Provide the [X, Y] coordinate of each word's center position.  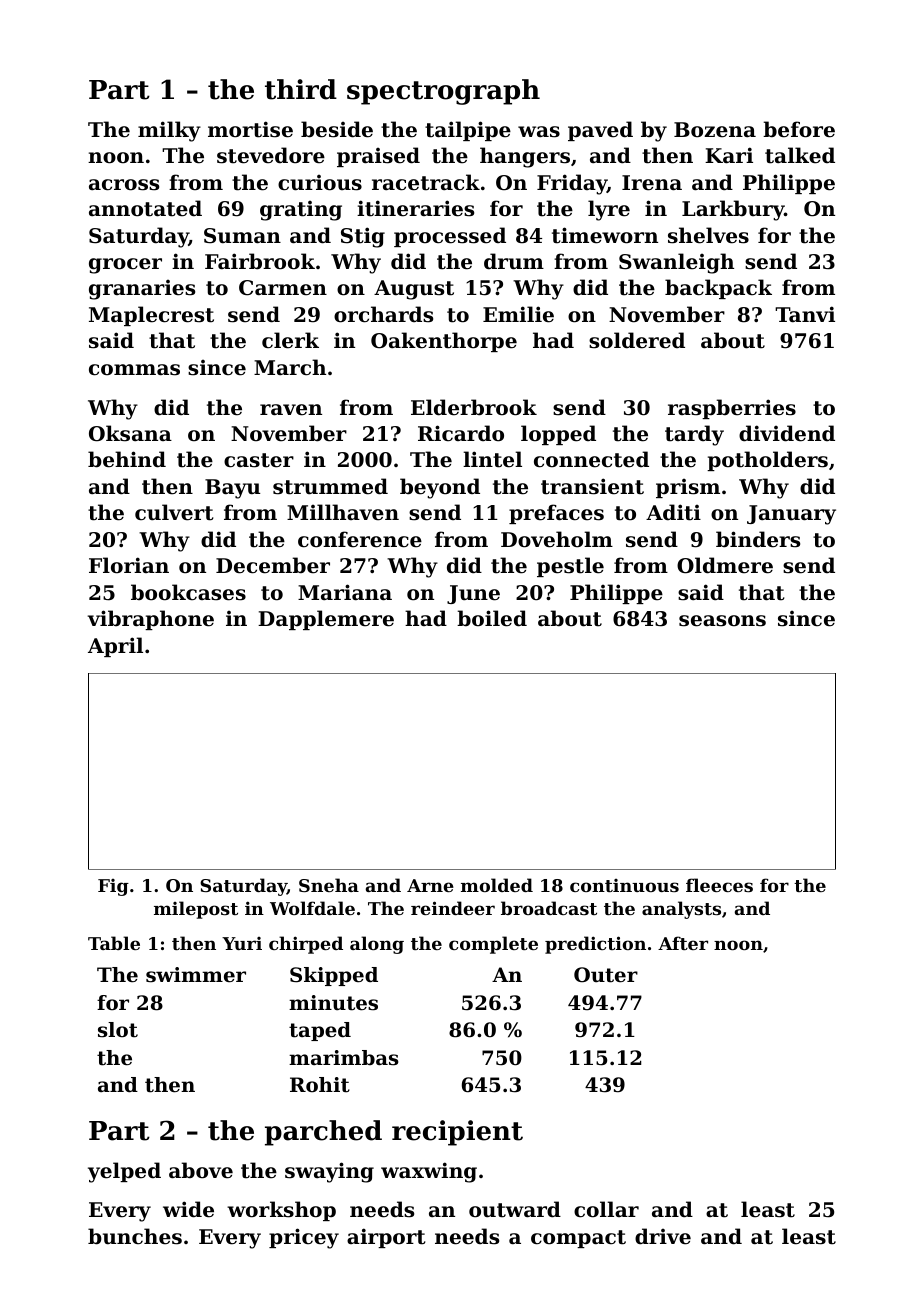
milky [169, 131]
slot [118, 1030]
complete [493, 945]
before [799, 129]
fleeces [719, 885]
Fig [113, 887]
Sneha [329, 885]
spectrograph [443, 92]
